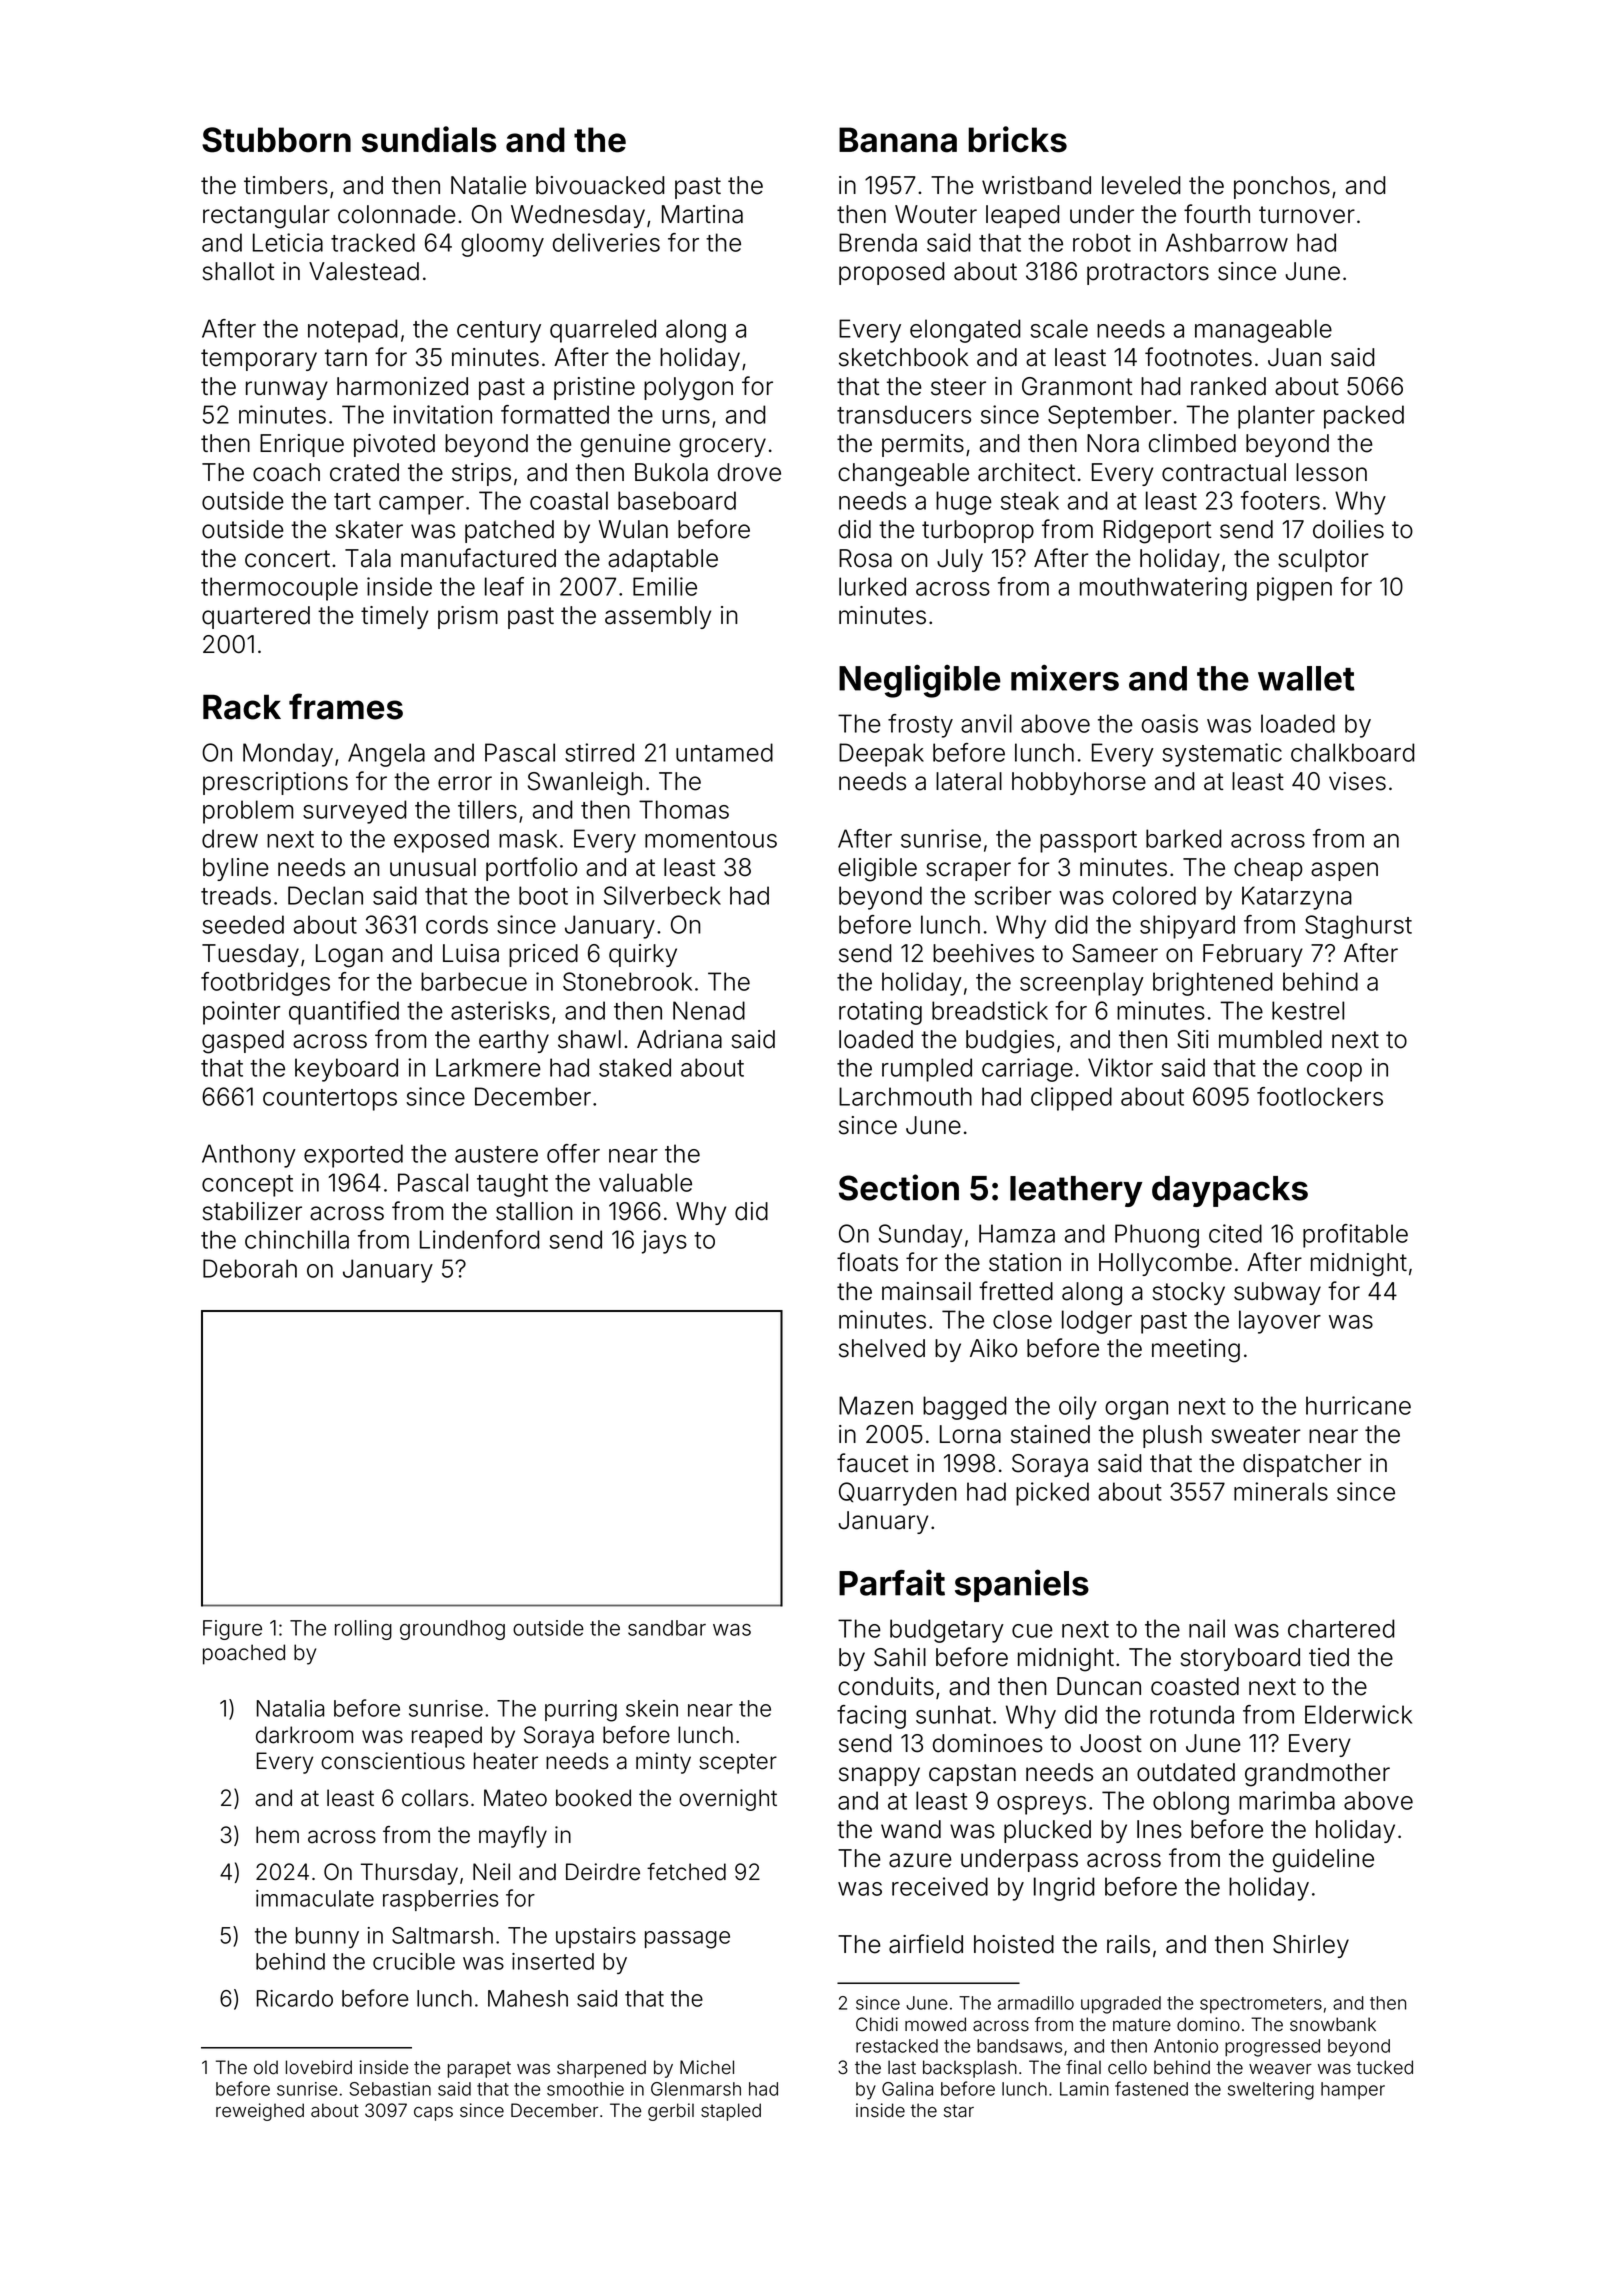  What do you see at coordinates (1183, 838) in the screenshot?
I see `barked` at bounding box center [1183, 838].
